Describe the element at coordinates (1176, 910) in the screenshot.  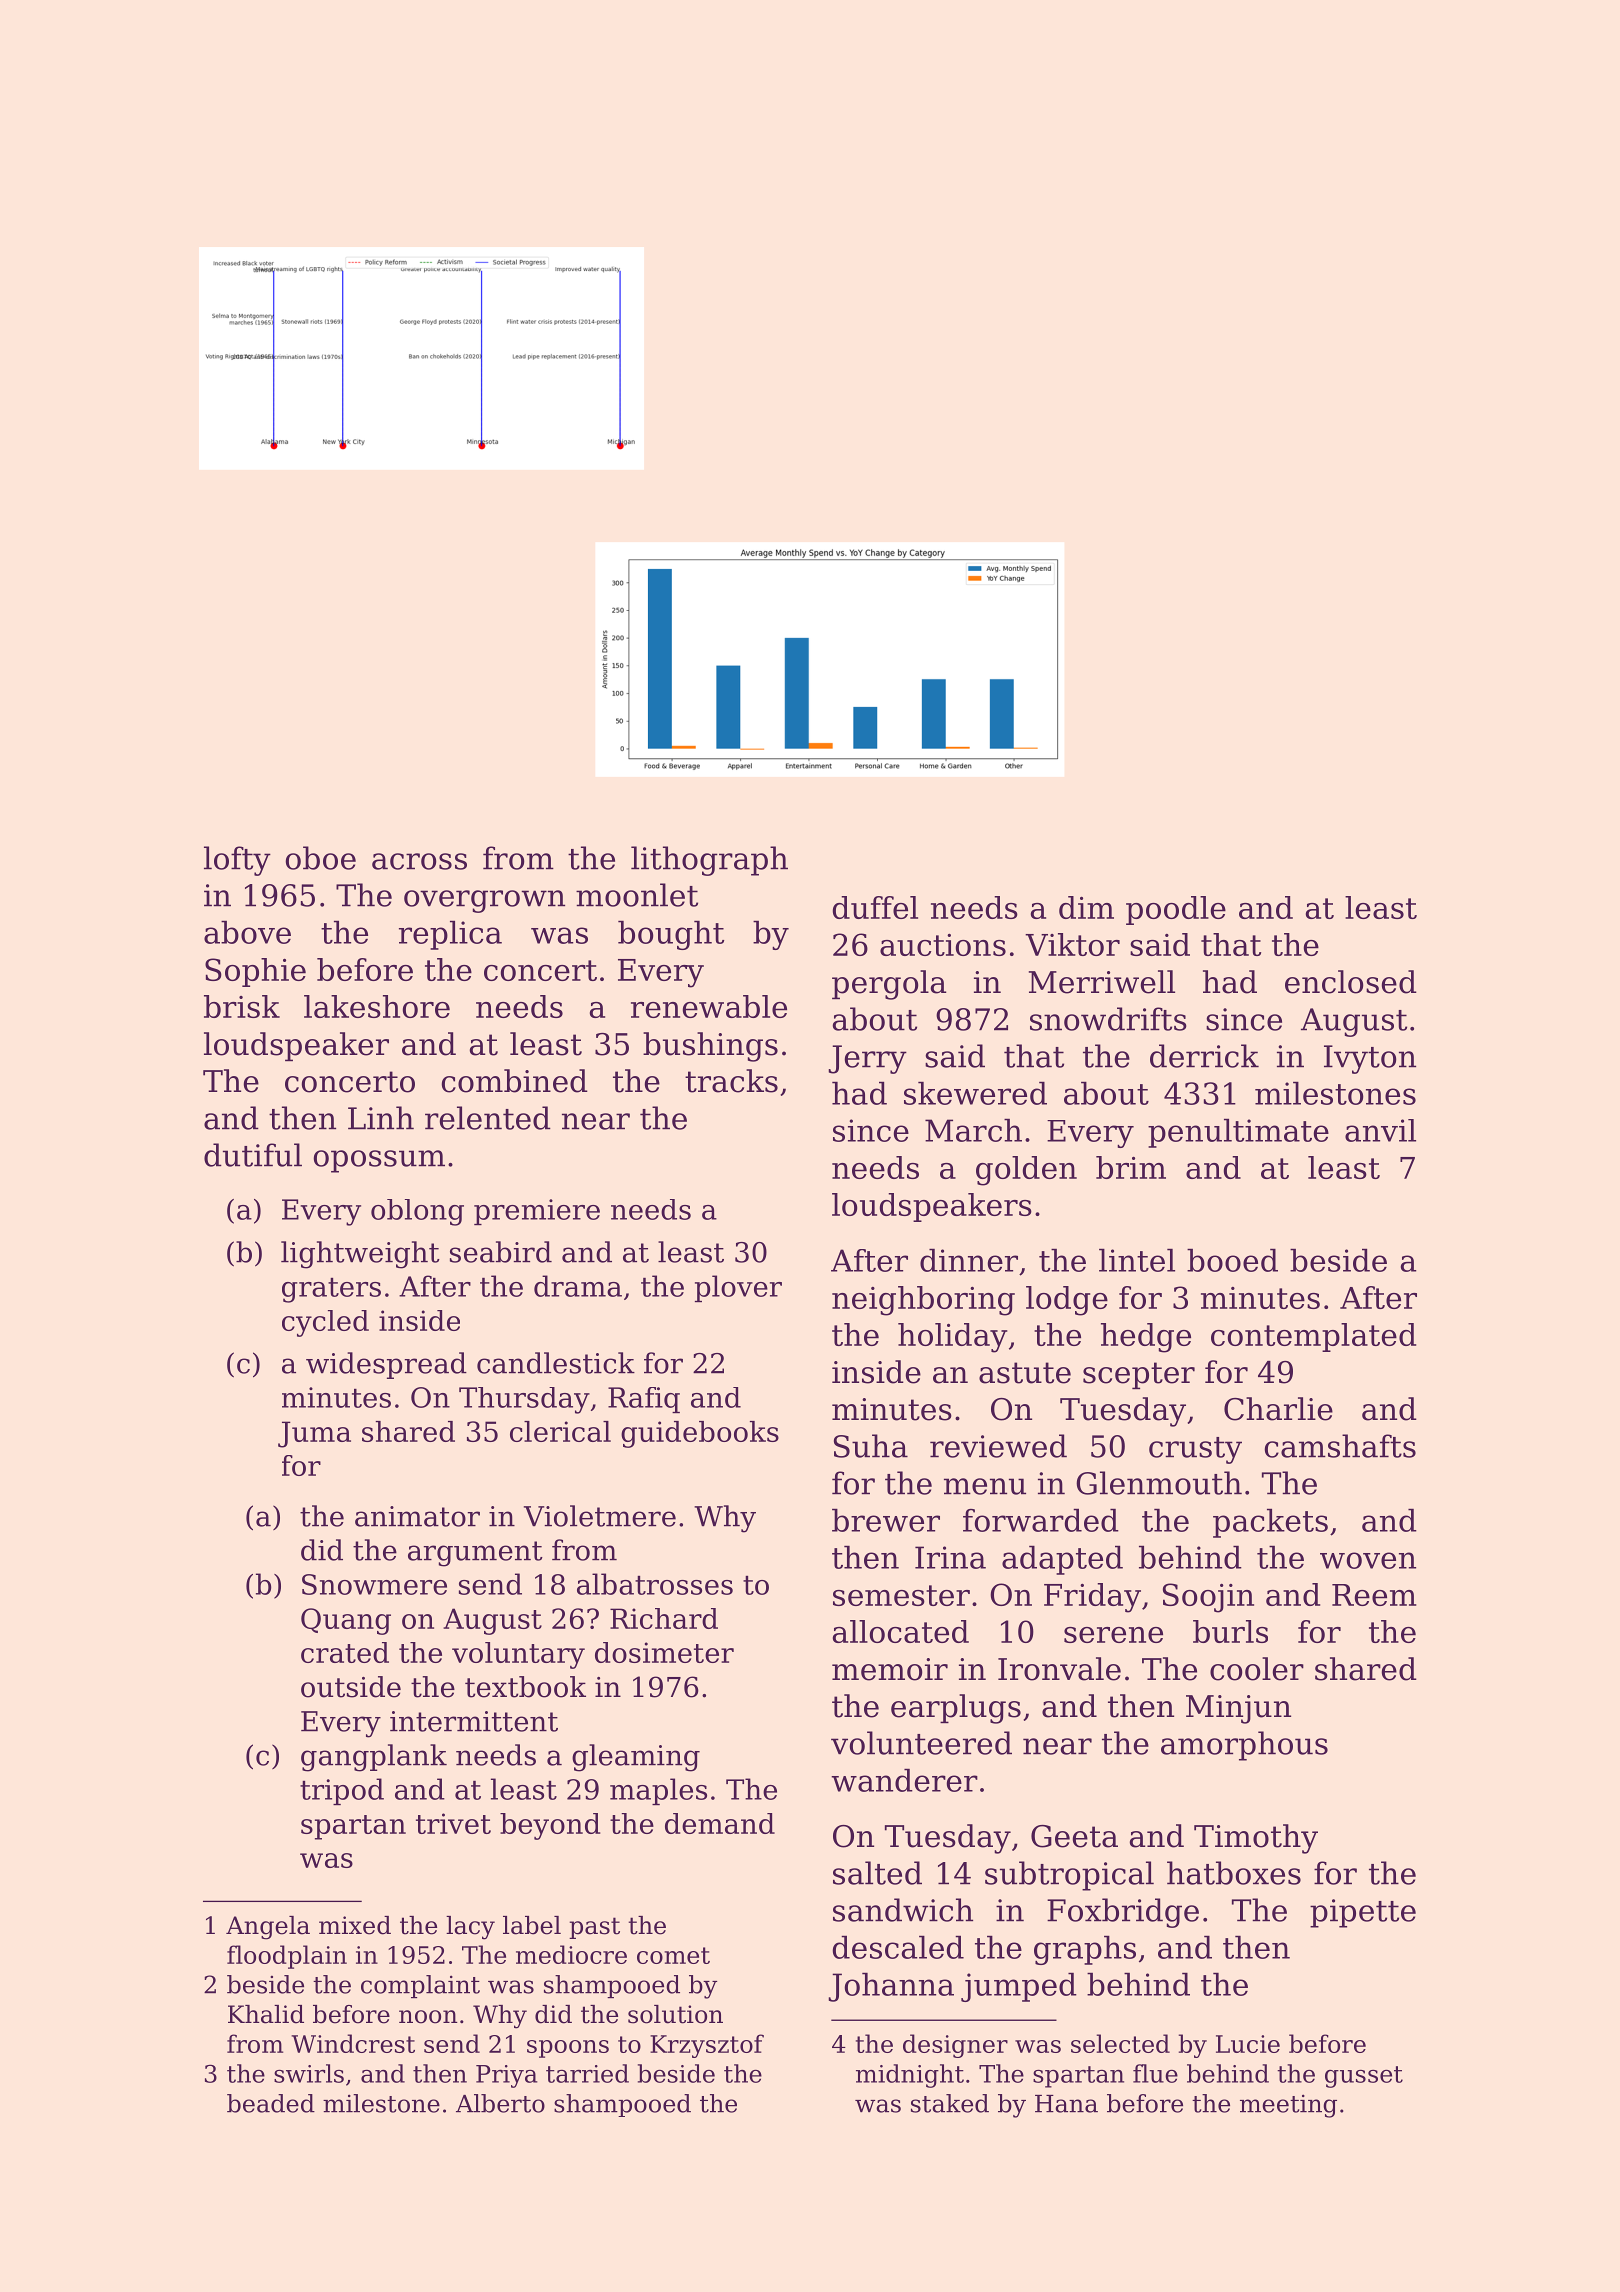
I see `poodle` at that location.
